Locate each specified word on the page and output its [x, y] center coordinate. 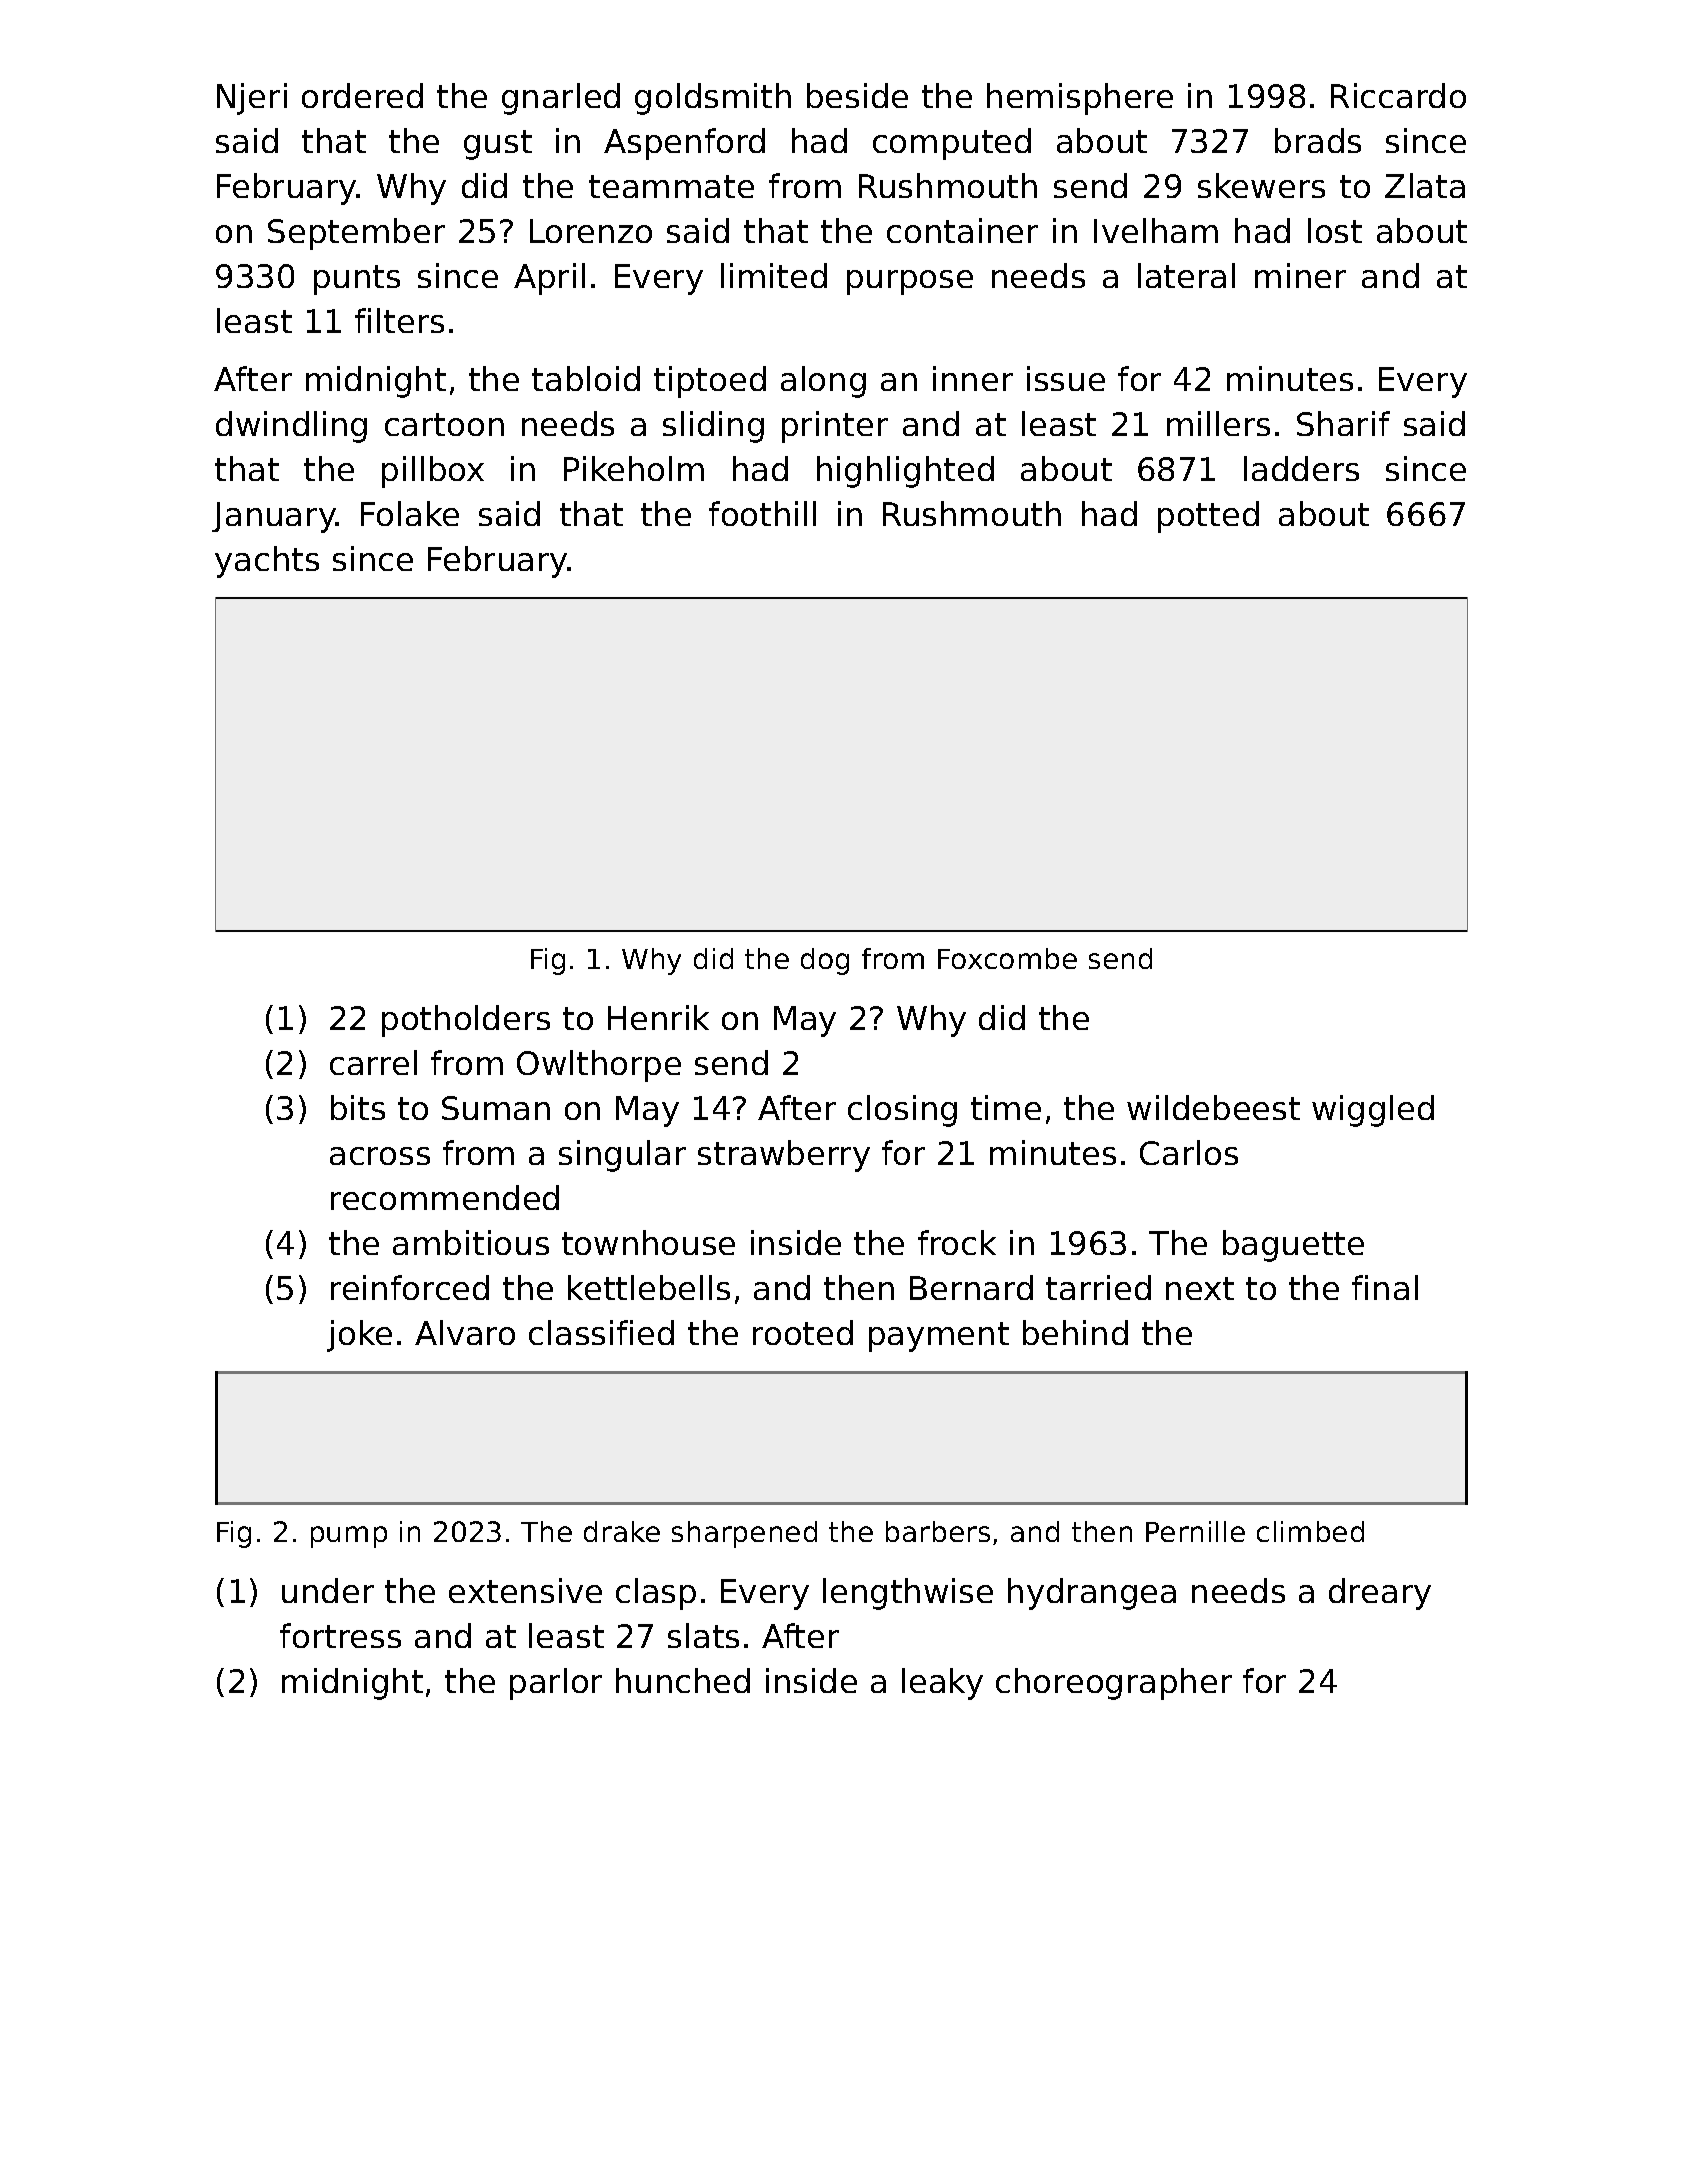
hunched [683, 1680]
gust [498, 145]
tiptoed [710, 382]
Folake [410, 513]
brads [1318, 140]
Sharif [1343, 423]
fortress [340, 1635]
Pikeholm [634, 468]
